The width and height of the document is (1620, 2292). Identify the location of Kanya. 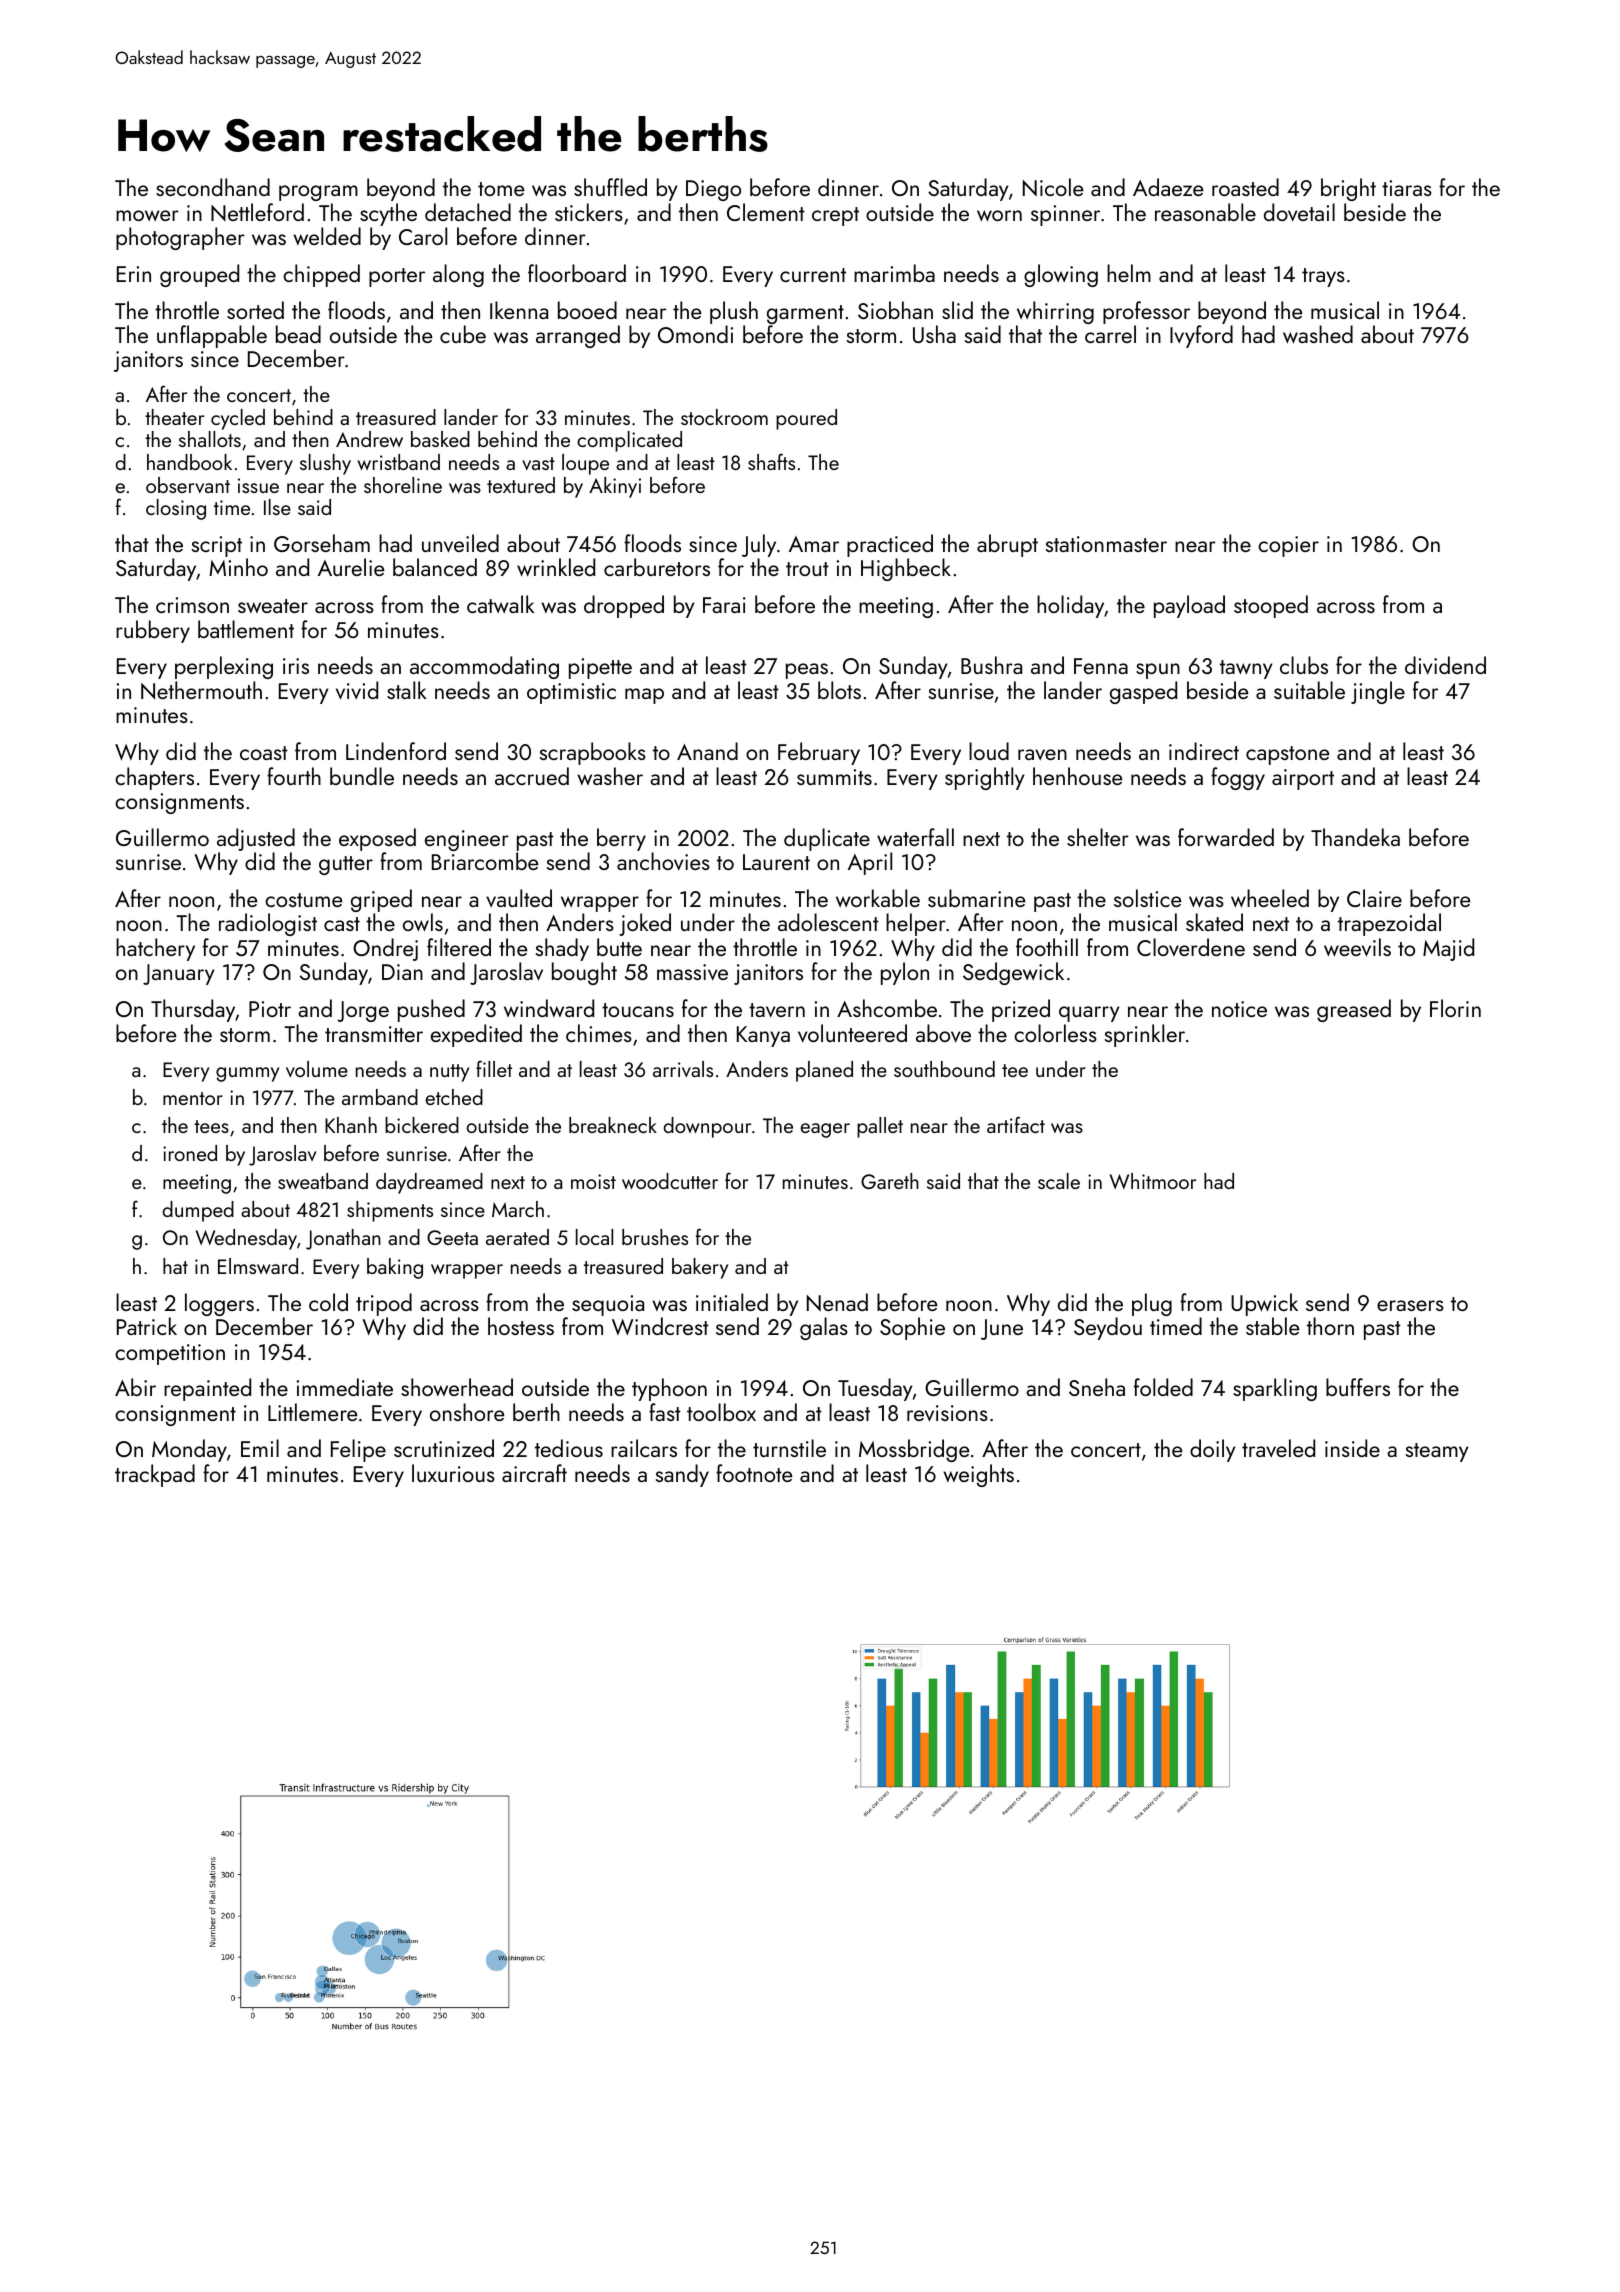
(763, 1036).
